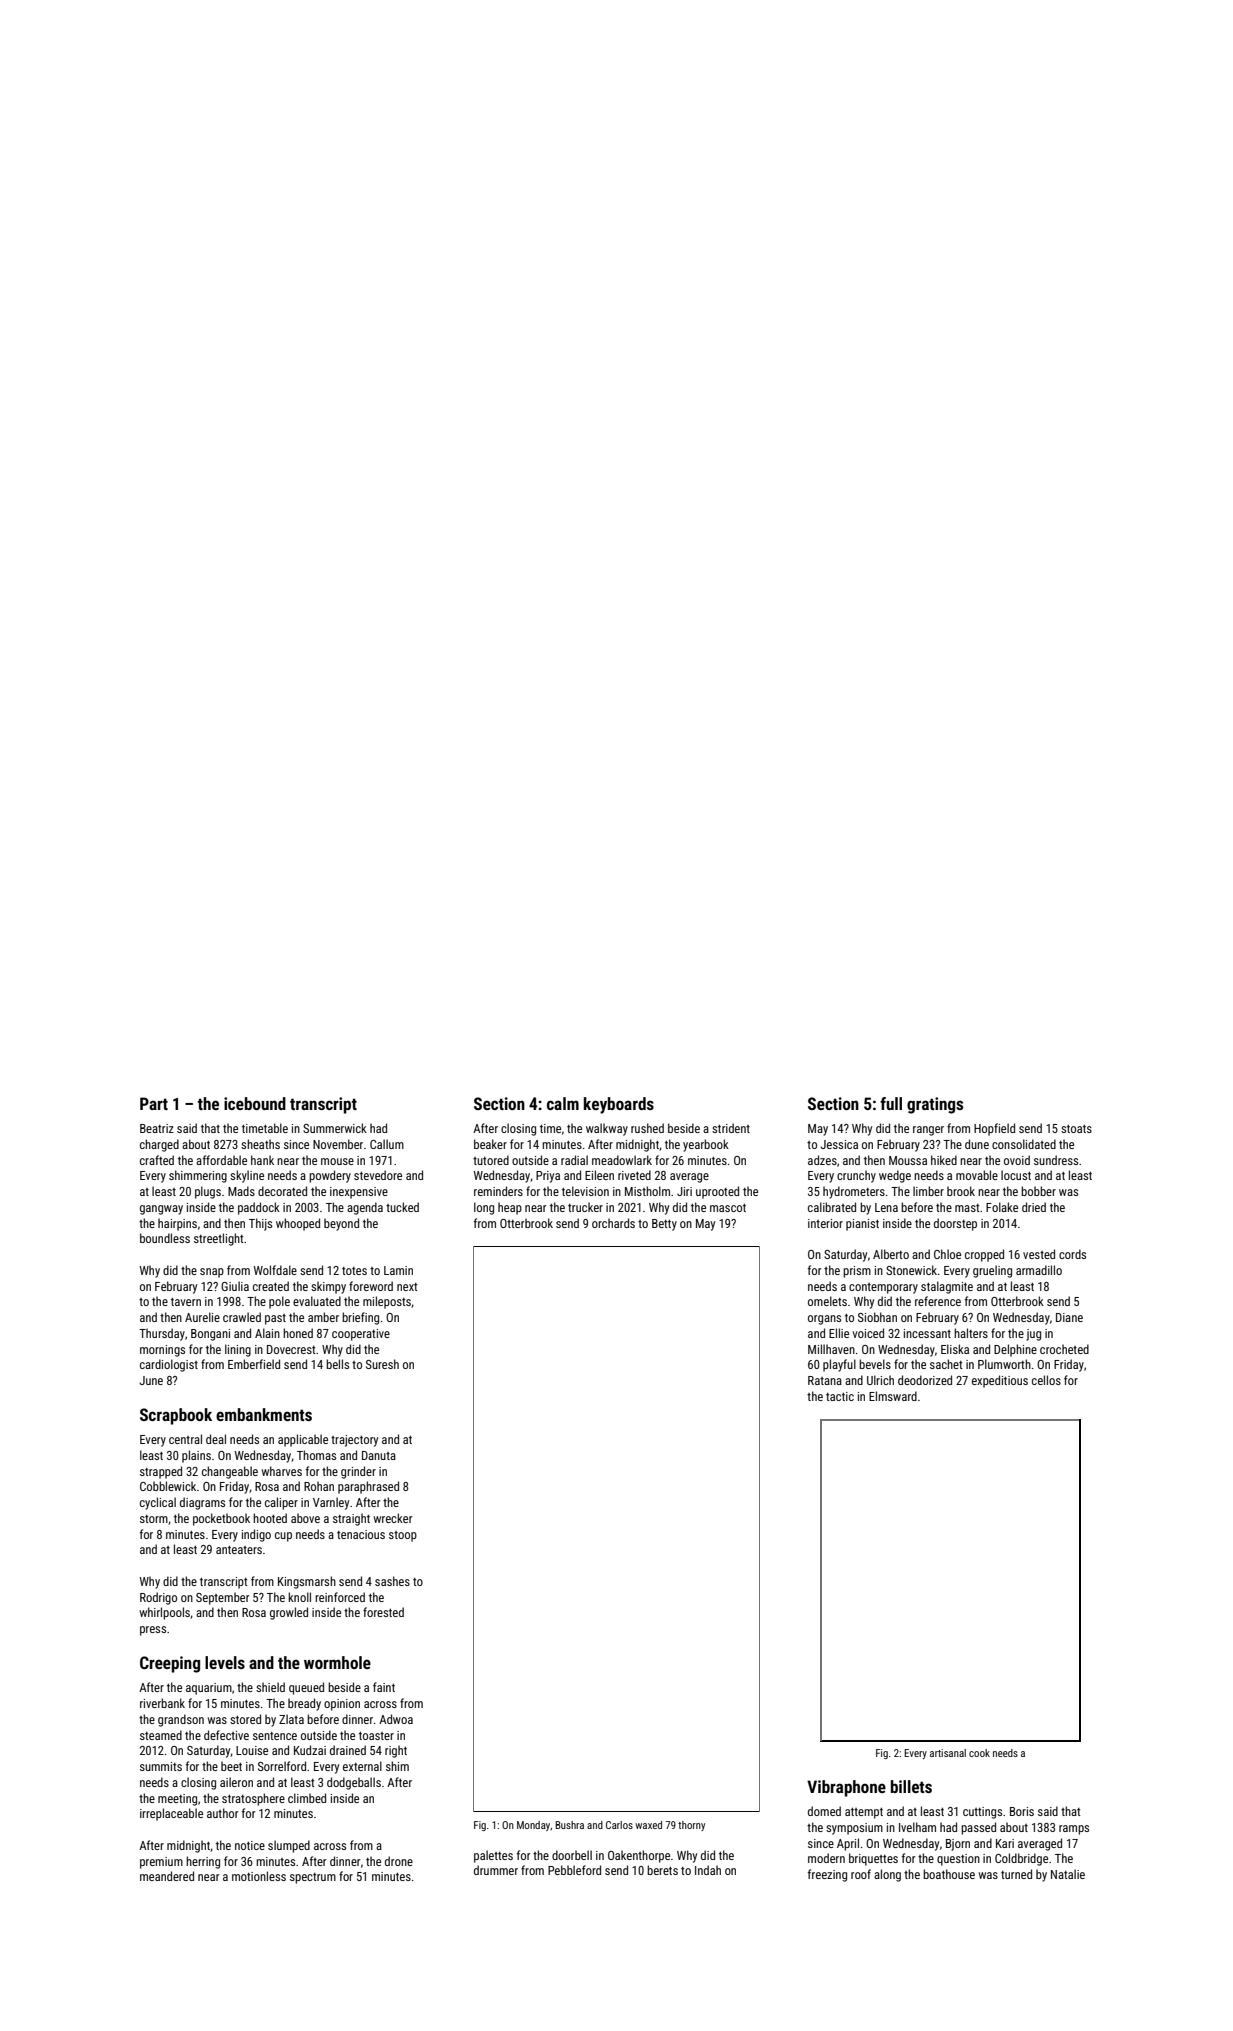 This image has width=1233, height=2031. What do you see at coordinates (313, 1878) in the image?
I see `spectrum` at bounding box center [313, 1878].
